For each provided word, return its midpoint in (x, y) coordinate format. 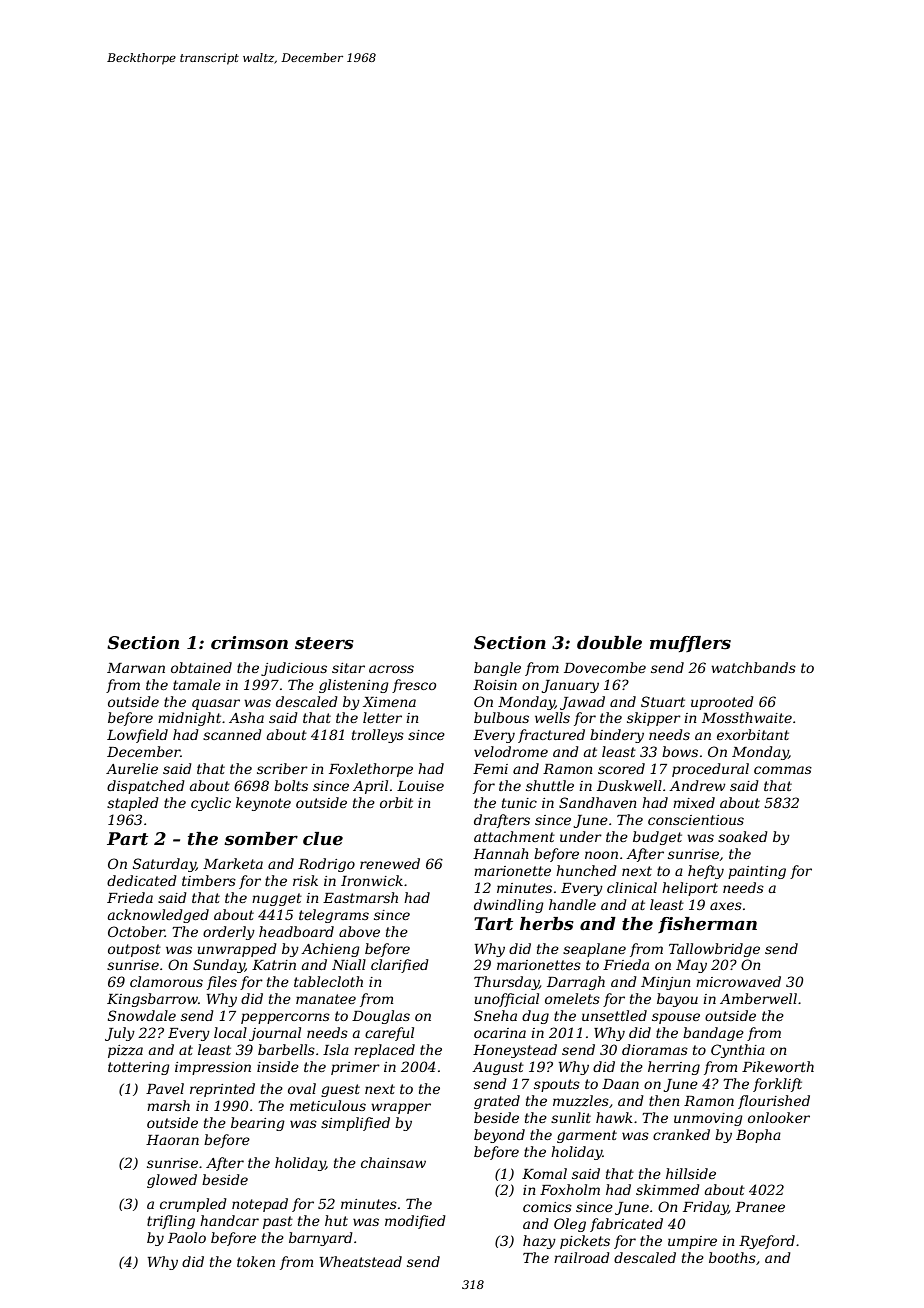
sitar (348, 668)
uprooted (722, 703)
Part (127, 839)
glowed (172, 1181)
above (359, 931)
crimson (249, 643)
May (691, 966)
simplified (355, 1124)
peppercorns (285, 1018)
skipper (654, 719)
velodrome (511, 751)
